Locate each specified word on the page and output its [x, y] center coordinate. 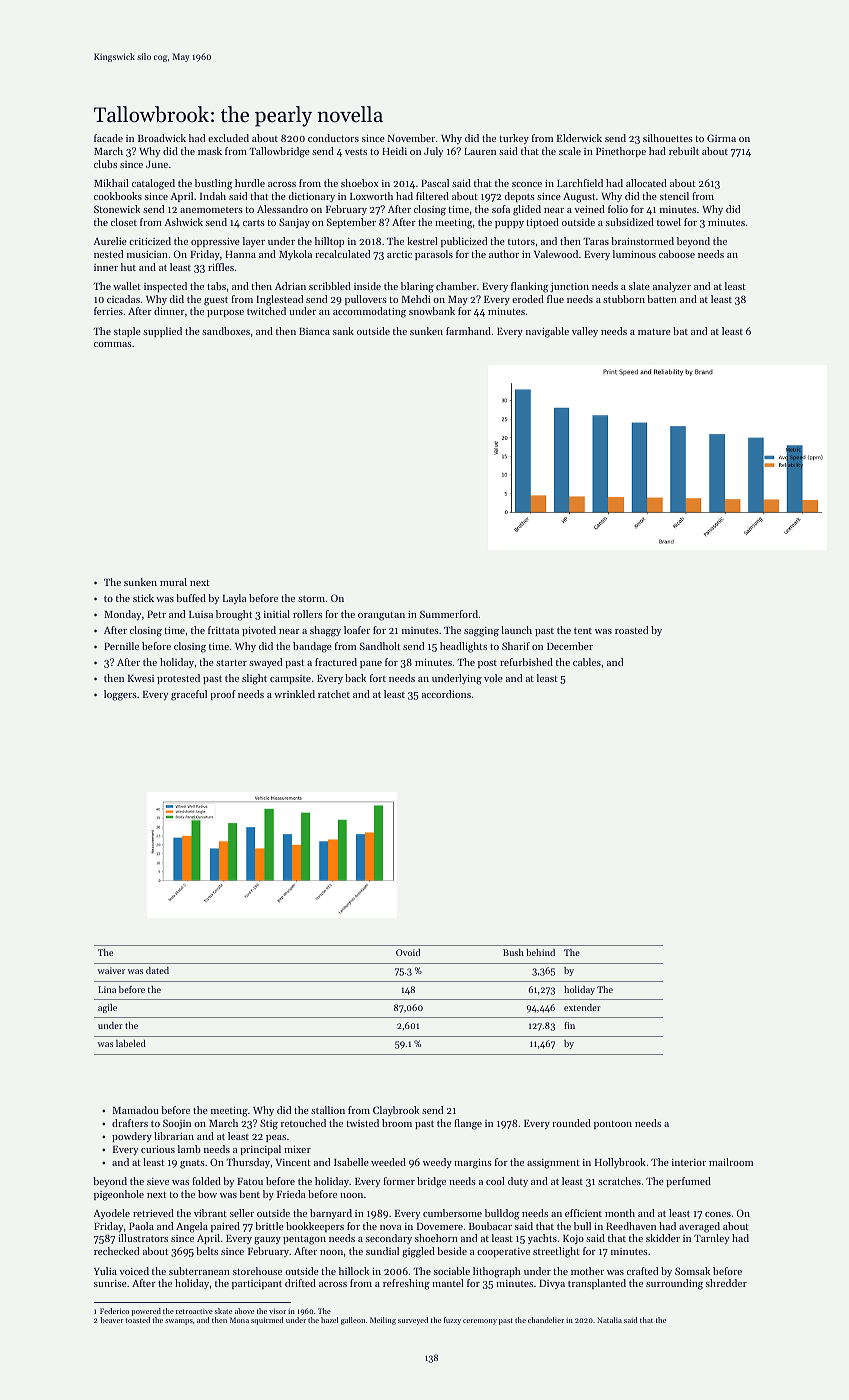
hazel [329, 1320]
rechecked [116, 1251]
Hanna [240, 254]
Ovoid [408, 952]
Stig [269, 1124]
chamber [456, 286]
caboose [677, 254]
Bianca [314, 331]
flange [468, 1124]
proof [223, 695]
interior [689, 1162]
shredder [726, 1283]
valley [585, 332]
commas [113, 344]
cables [587, 662]
